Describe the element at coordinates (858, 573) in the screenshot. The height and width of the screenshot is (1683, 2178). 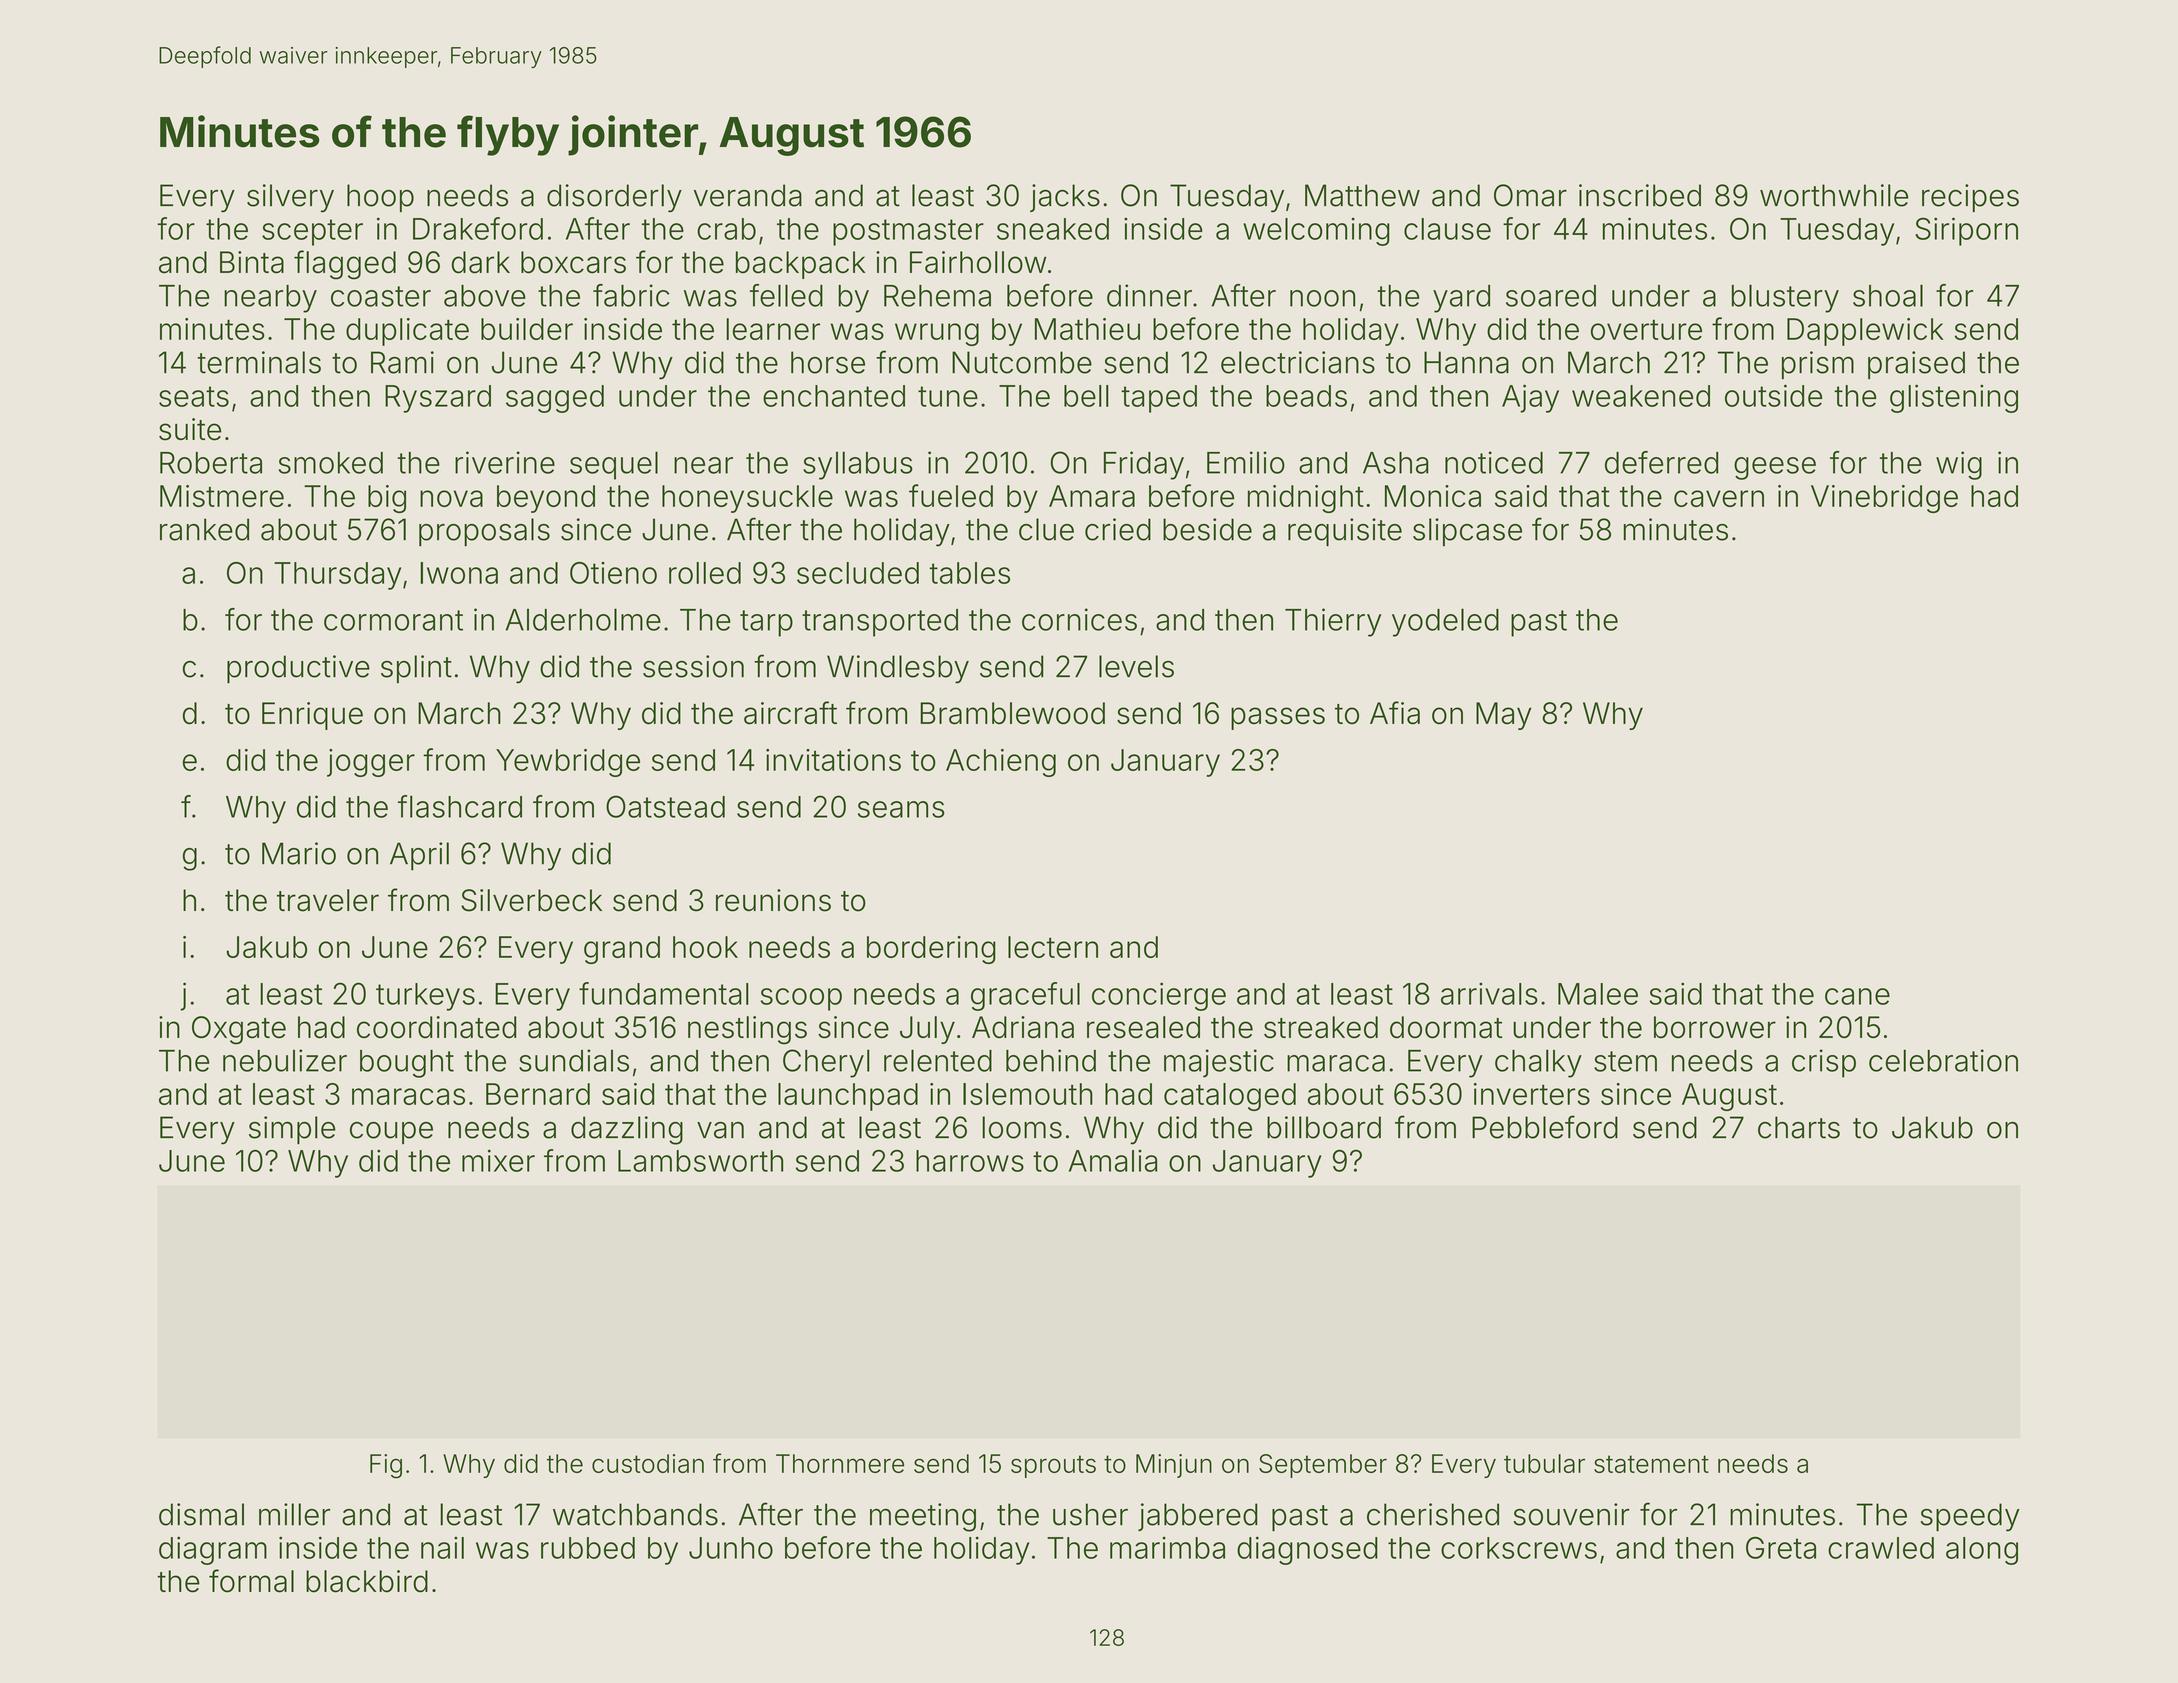
I see `secluded` at that location.
